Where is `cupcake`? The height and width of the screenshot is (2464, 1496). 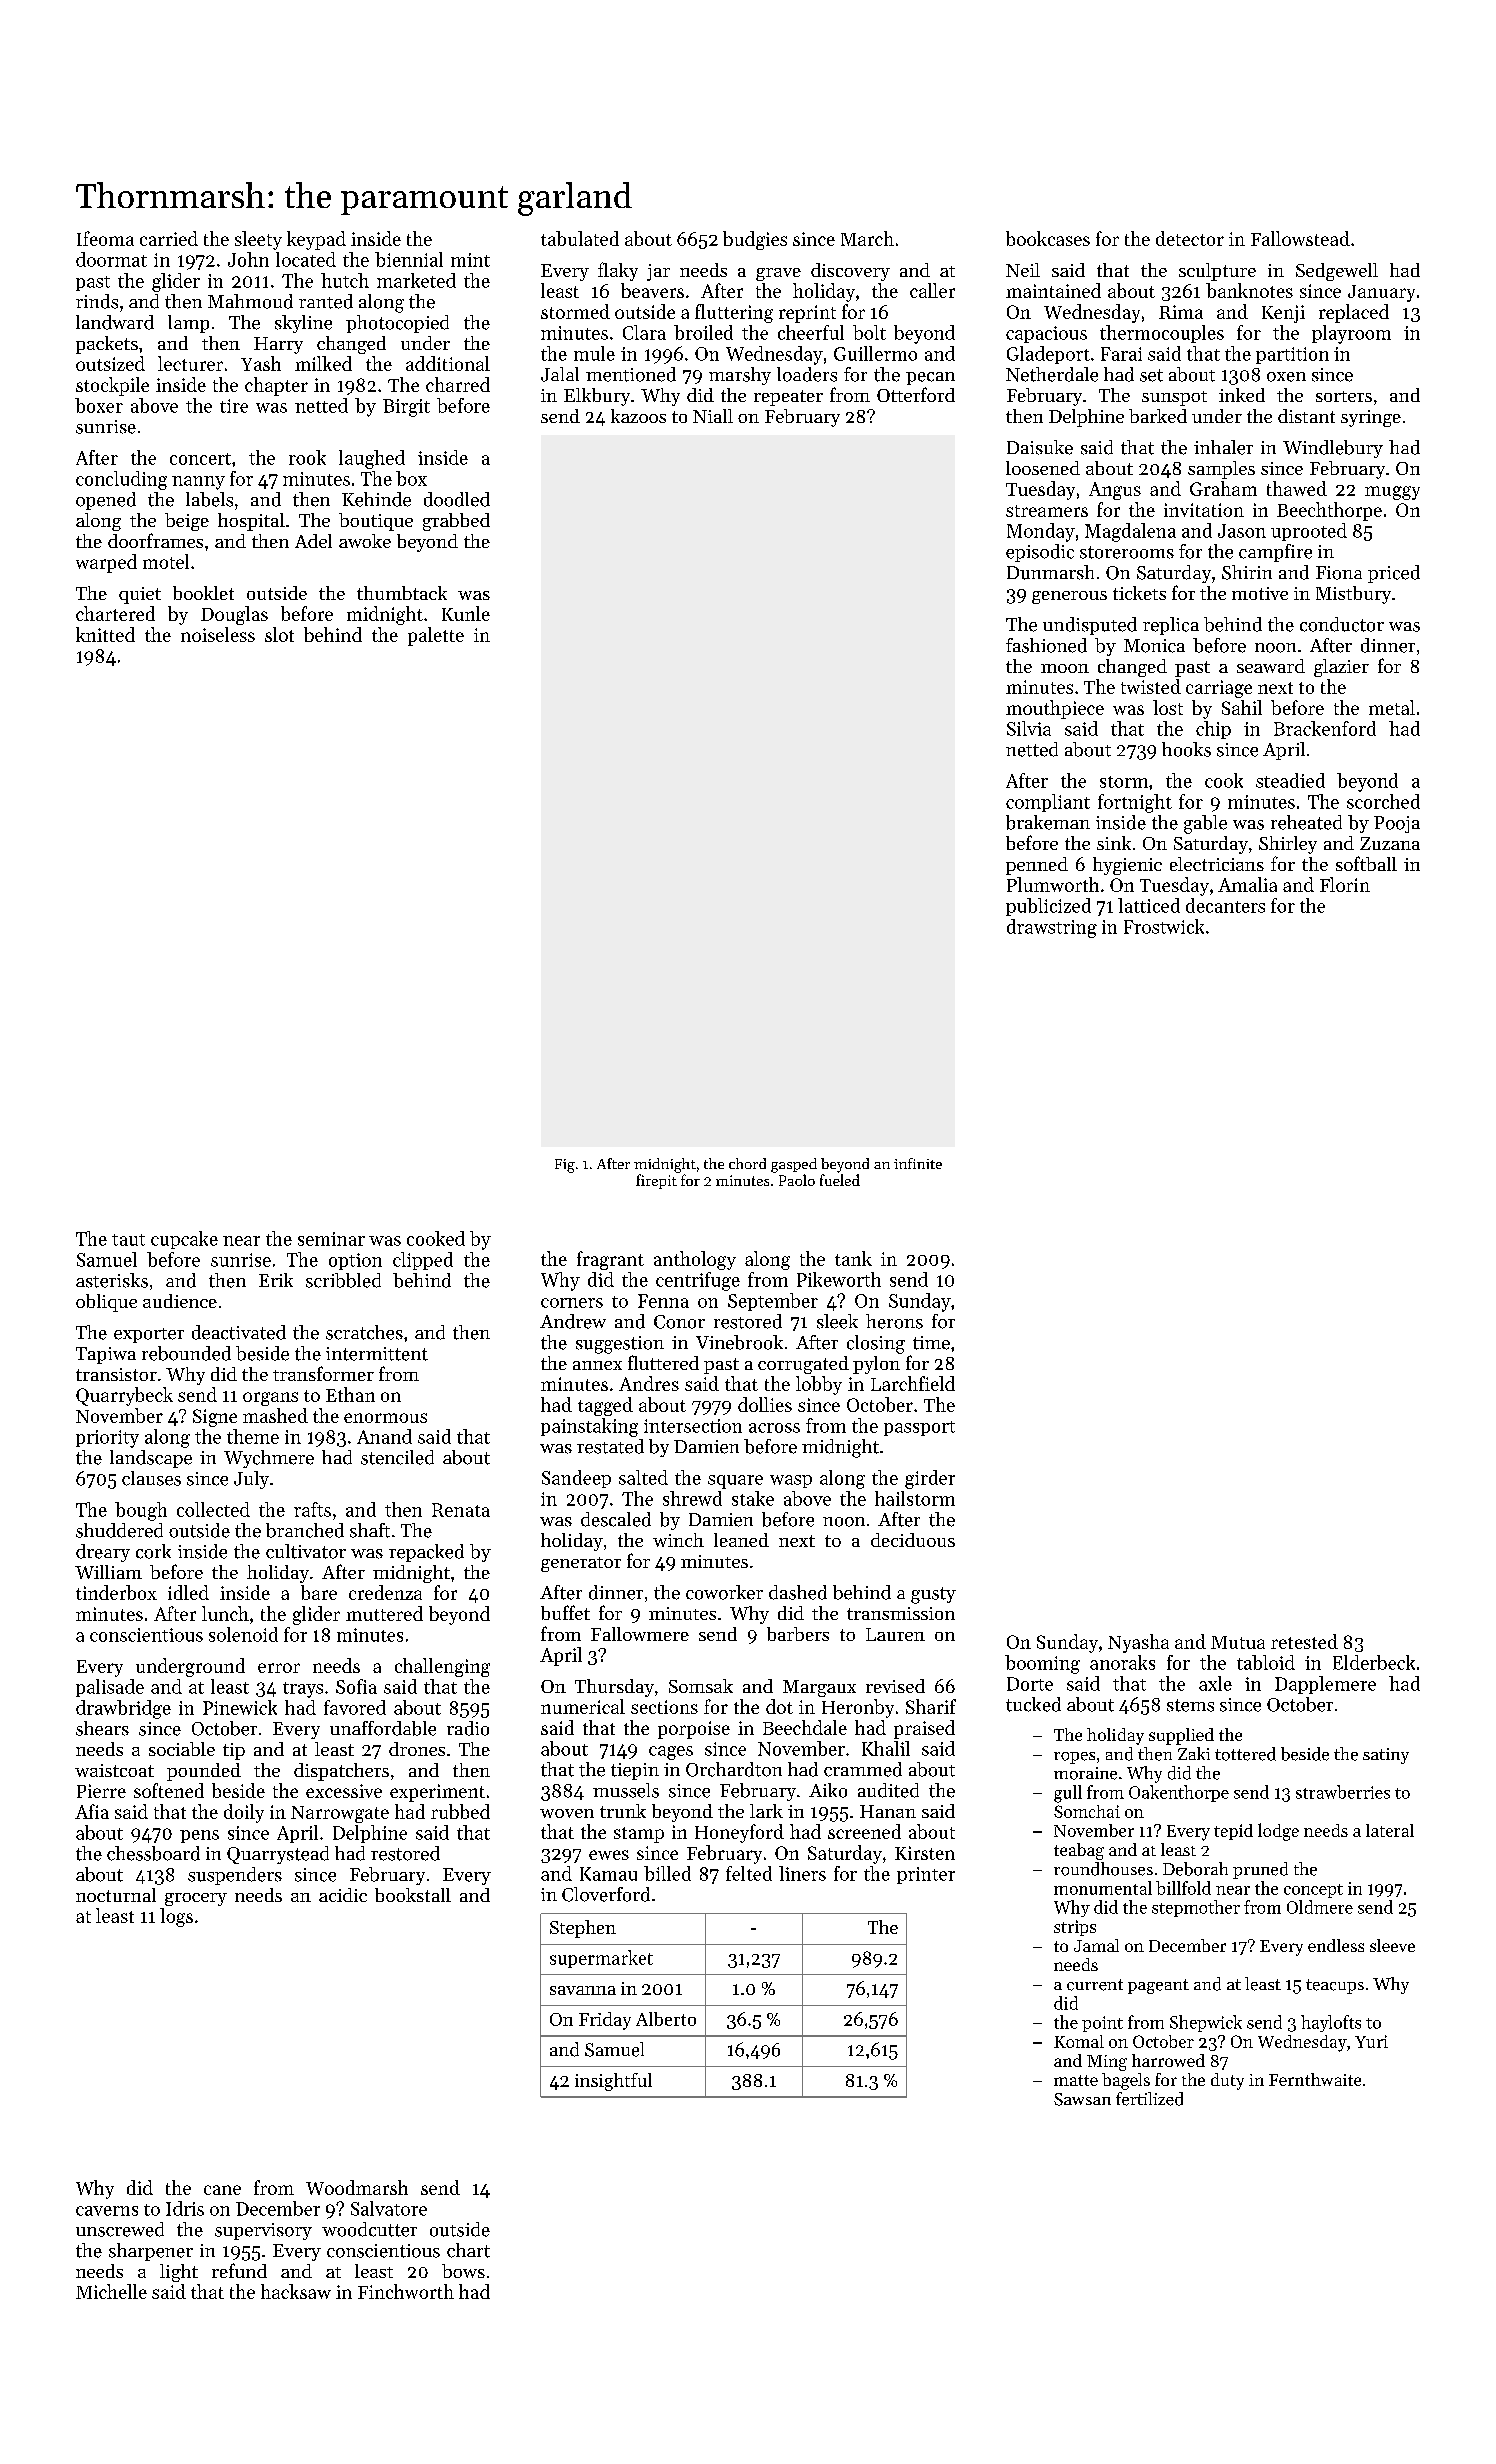
cupcake is located at coordinates (184, 1240).
